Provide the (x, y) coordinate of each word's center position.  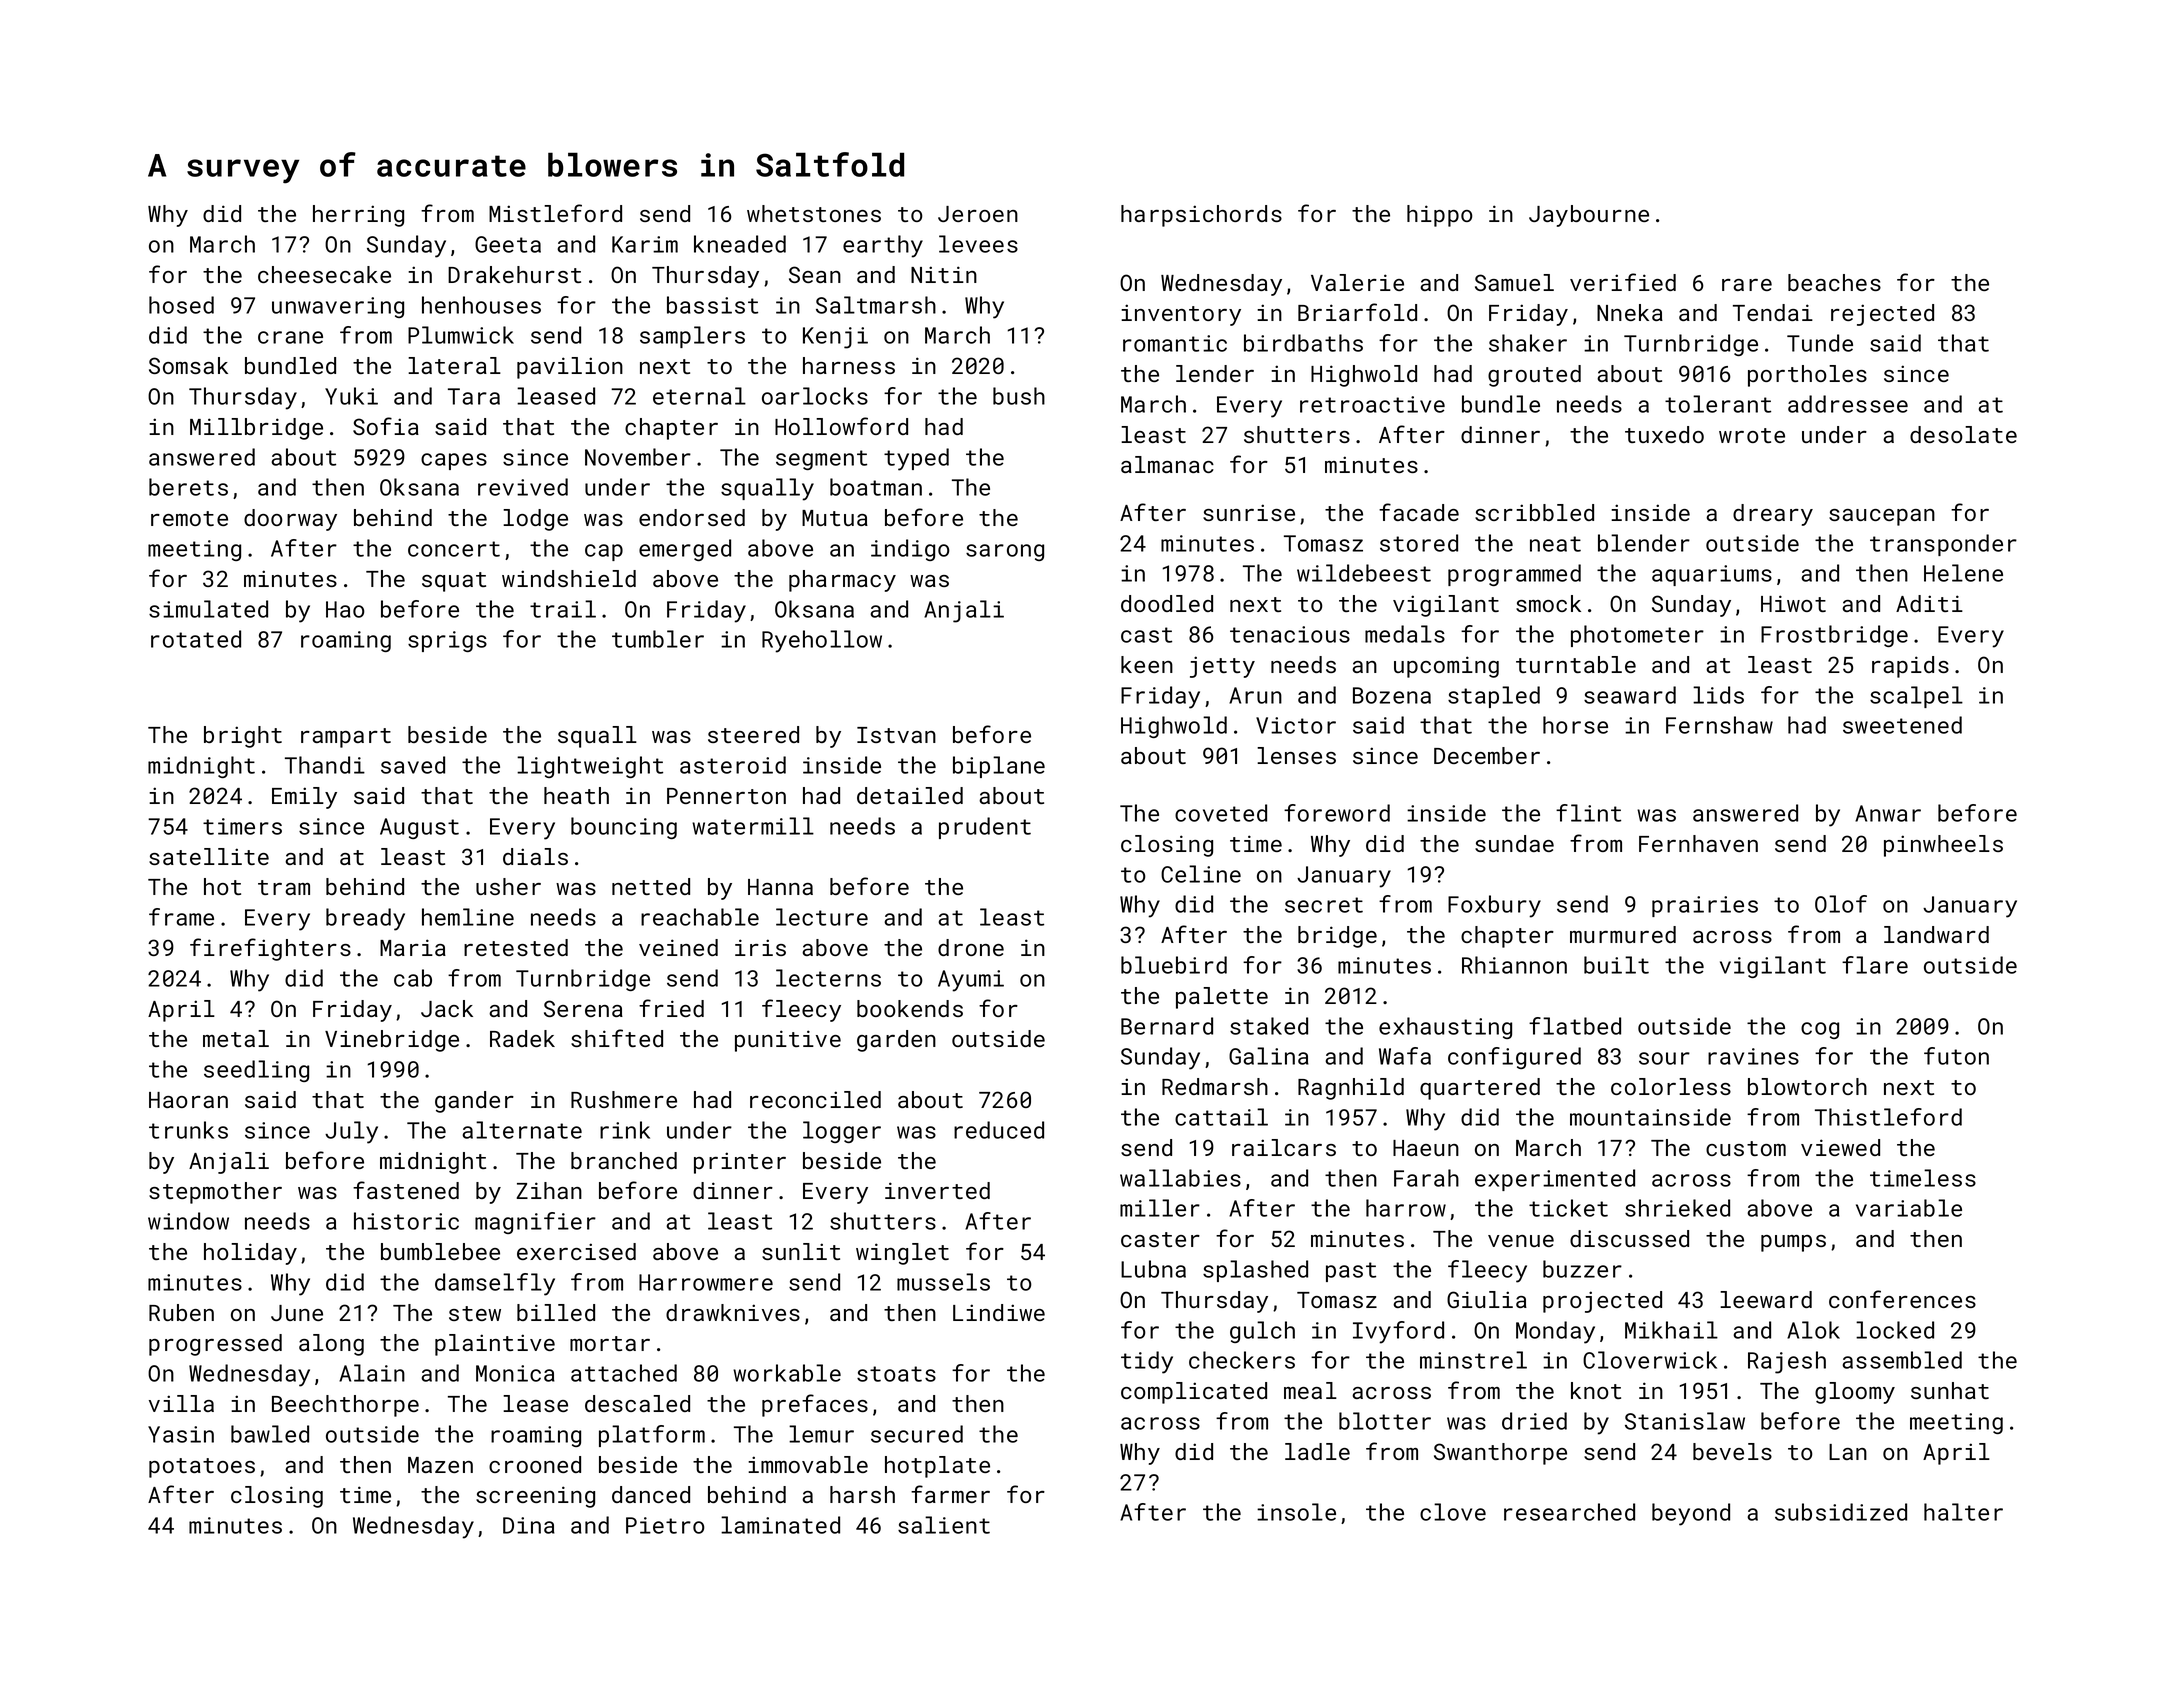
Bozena (1392, 695)
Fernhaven (1698, 843)
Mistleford (555, 213)
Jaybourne (1589, 216)
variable (1909, 1208)
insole (1296, 1512)
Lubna (1153, 1269)
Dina (529, 1525)
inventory (1181, 315)
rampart (346, 738)
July (351, 1132)
